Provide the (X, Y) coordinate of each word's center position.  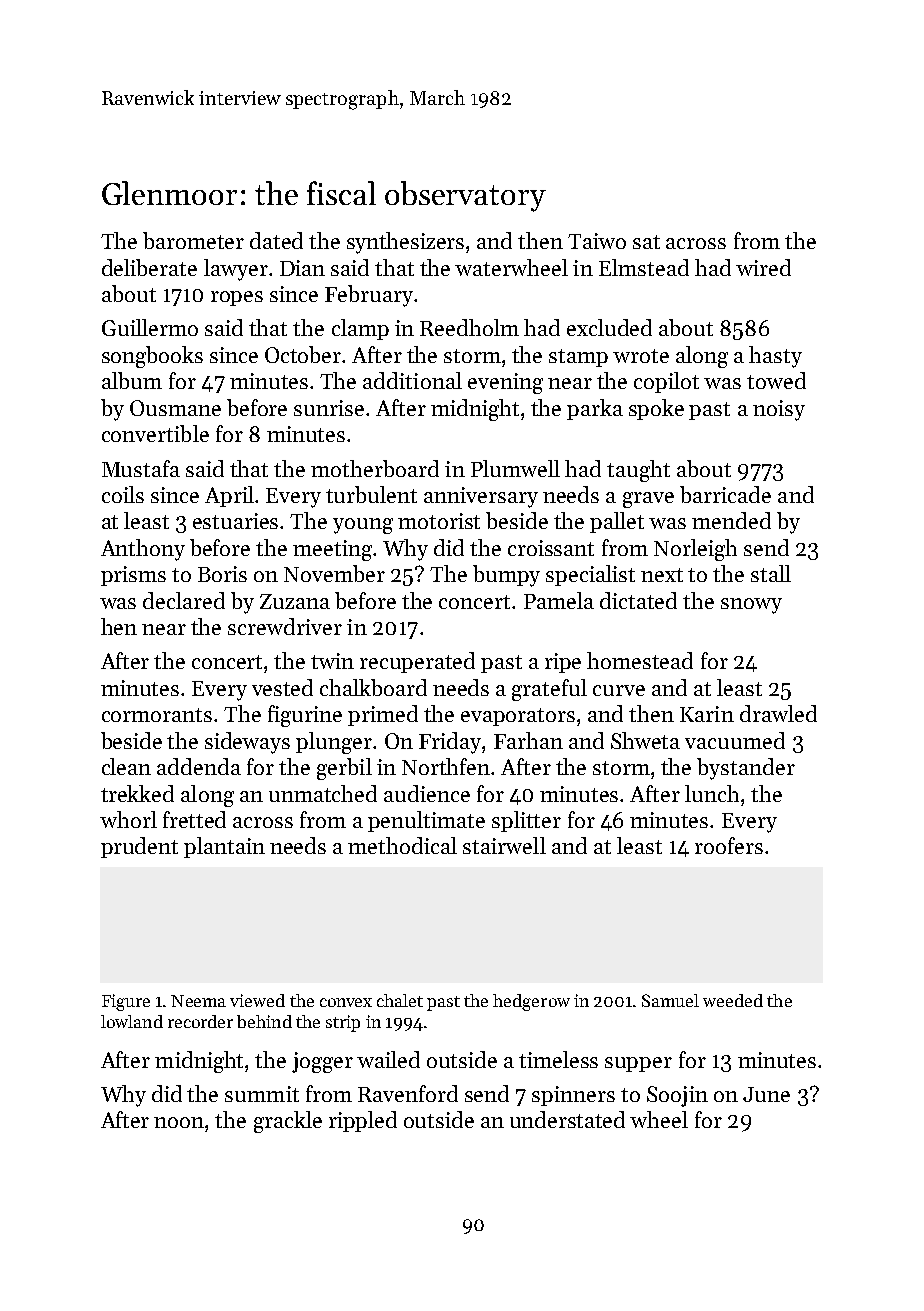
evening (505, 383)
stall (771, 573)
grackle (288, 1122)
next (662, 575)
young (363, 526)
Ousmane (175, 408)
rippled (363, 1121)
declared (184, 600)
